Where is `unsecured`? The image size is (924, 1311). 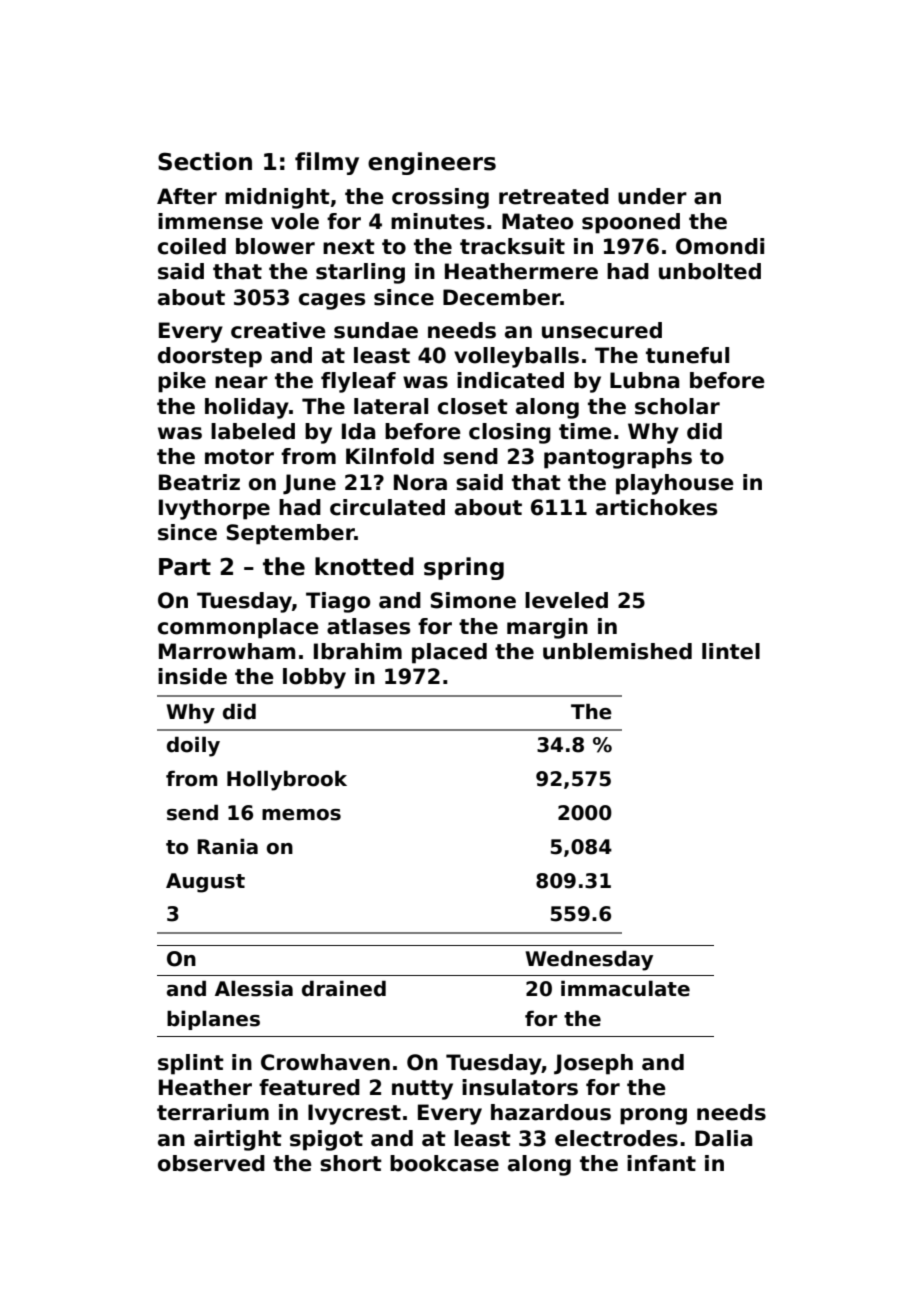
unsecured is located at coordinates (602, 330).
